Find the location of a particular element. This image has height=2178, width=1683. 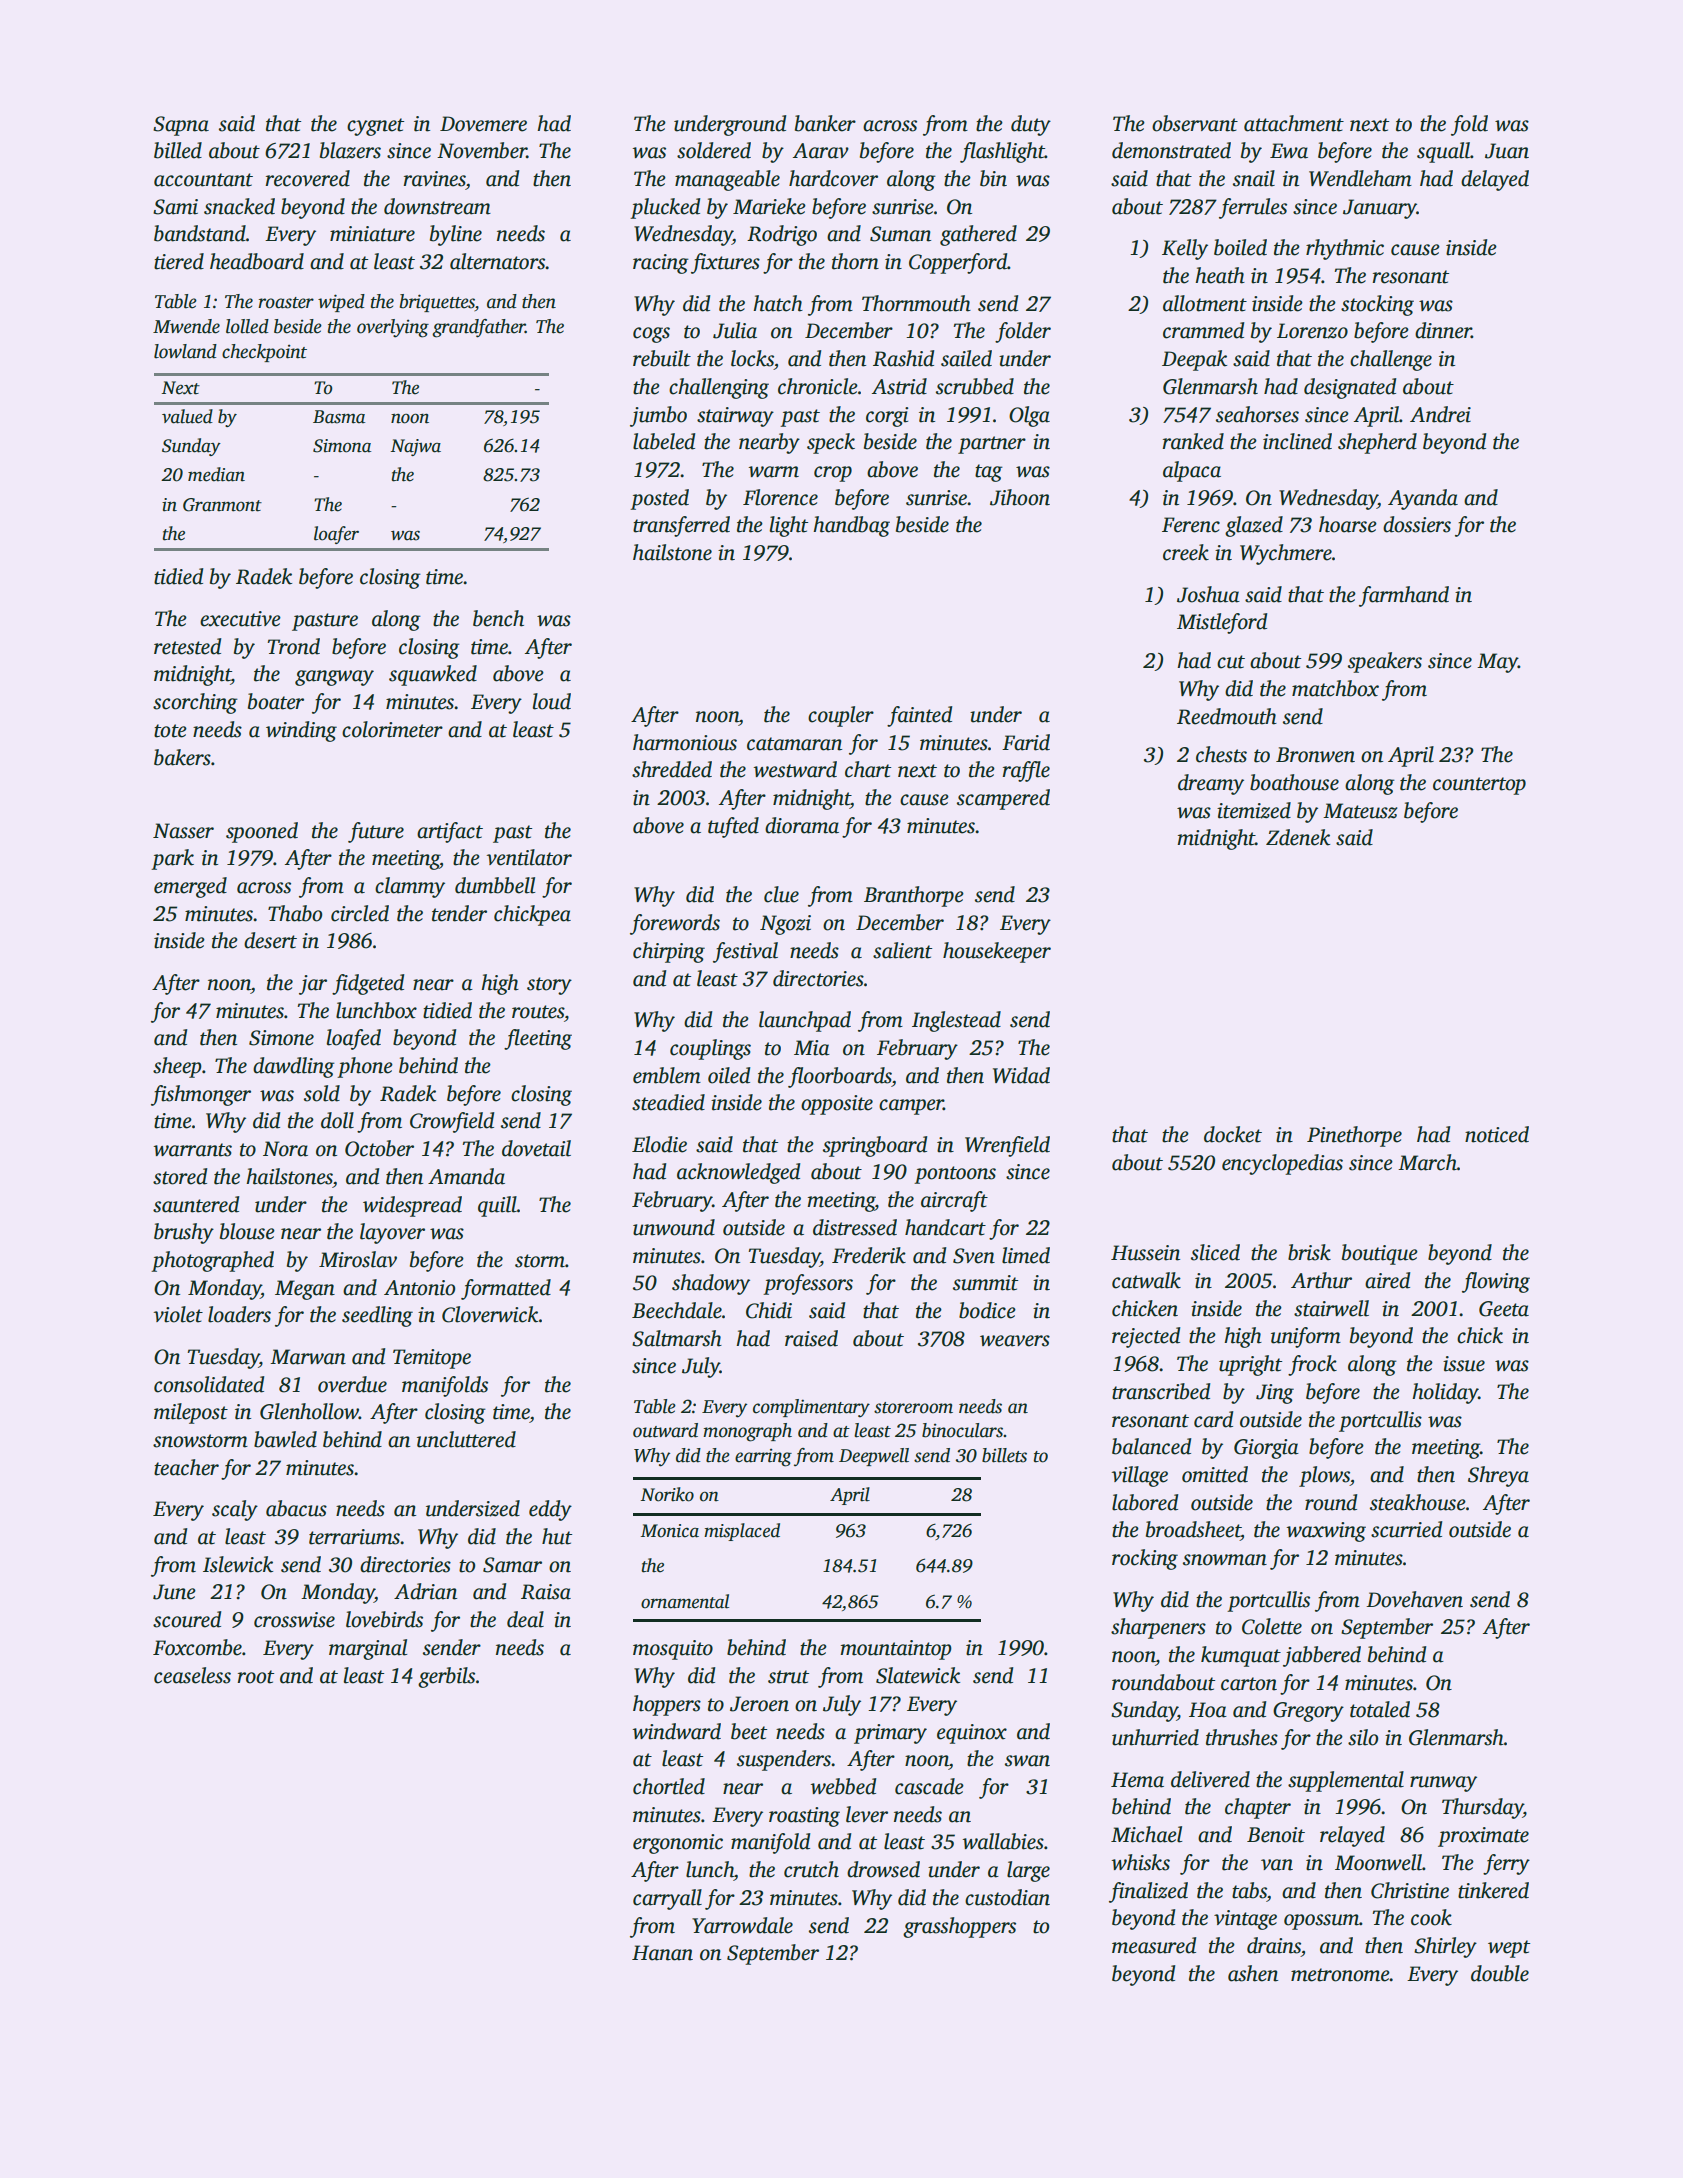

October is located at coordinates (379, 1148).
